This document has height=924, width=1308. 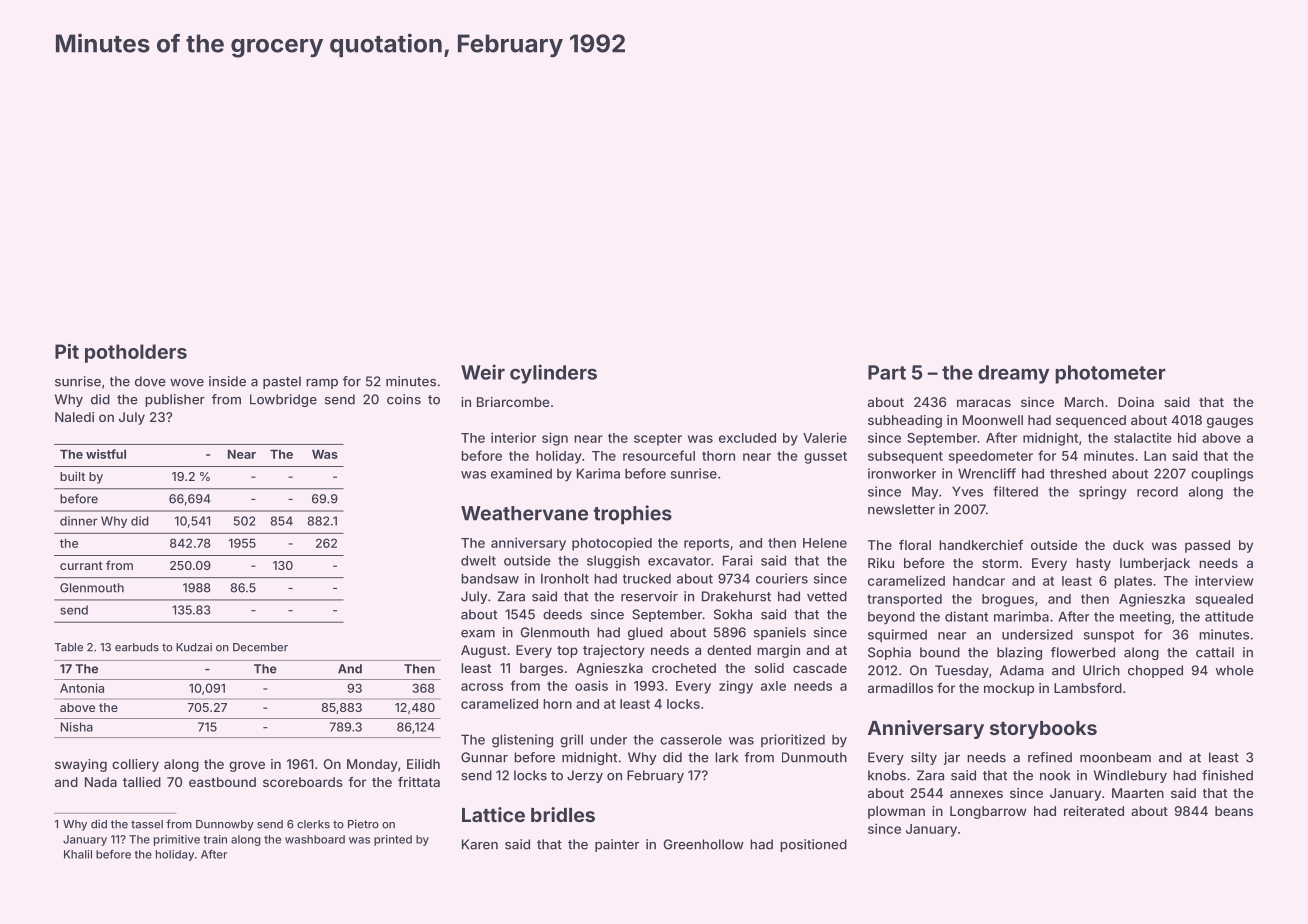 I want to click on threshed, so click(x=1078, y=474).
